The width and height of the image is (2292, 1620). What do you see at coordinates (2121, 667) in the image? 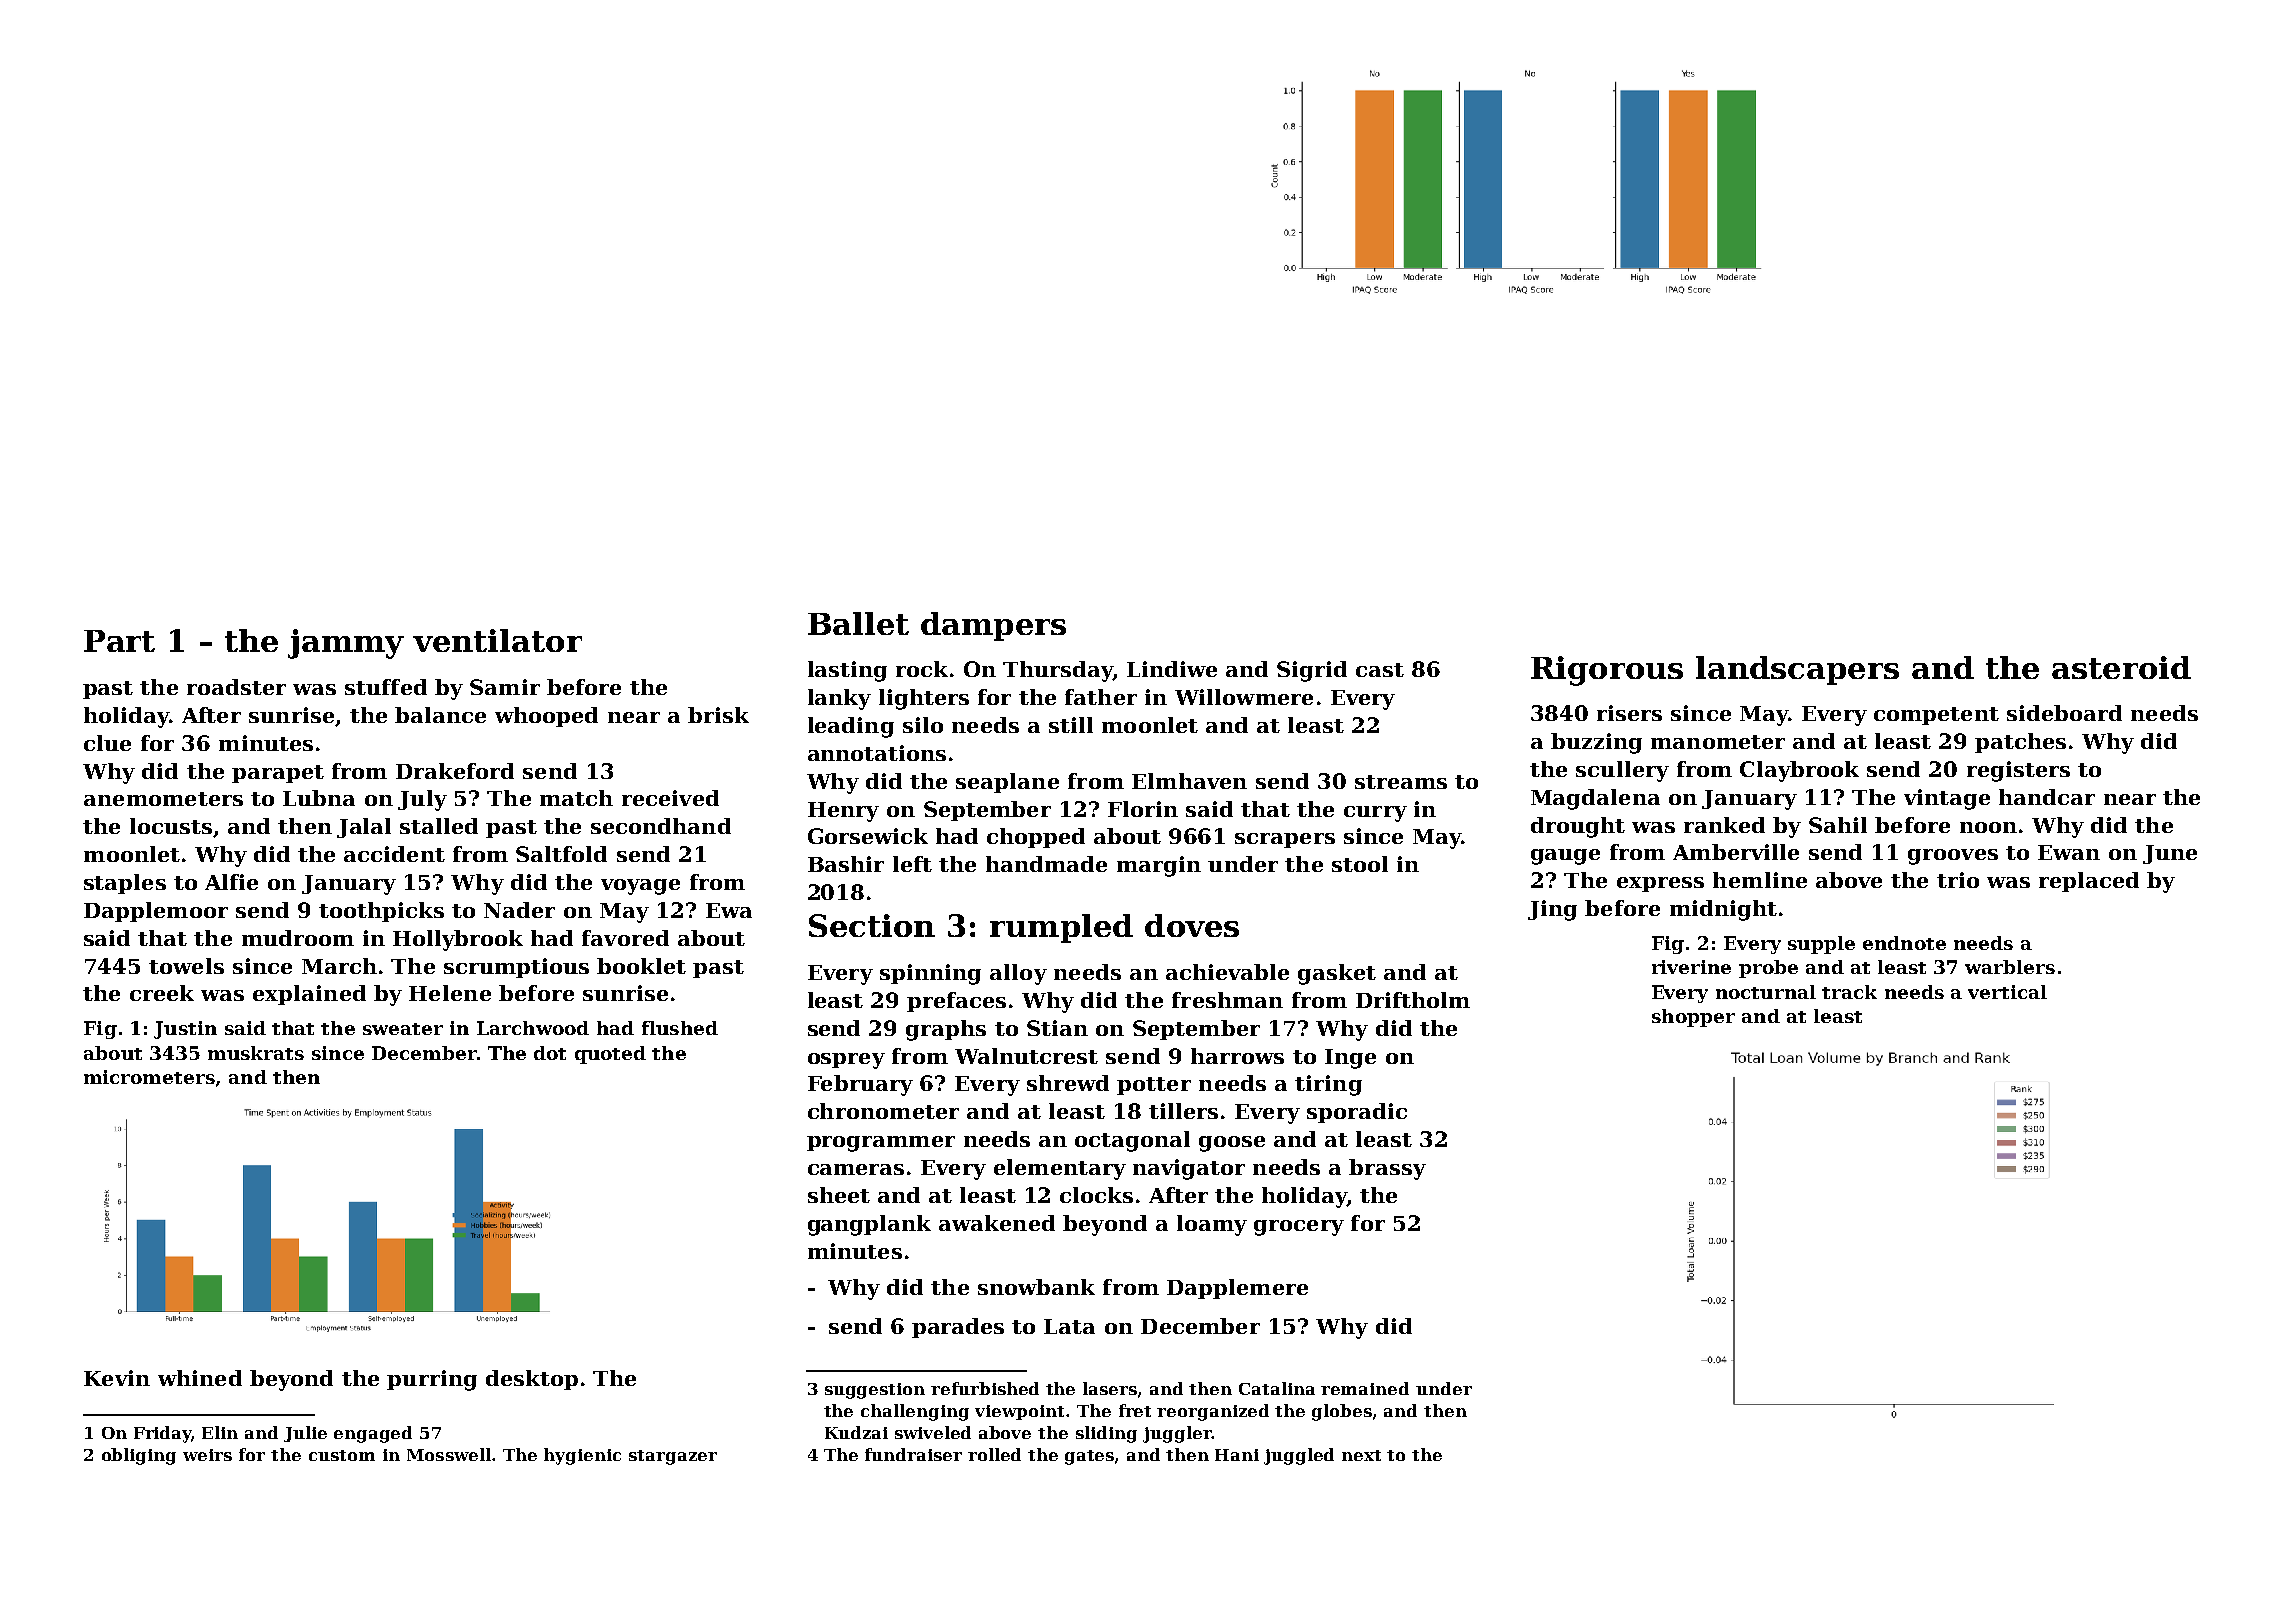
I see `asteroid` at bounding box center [2121, 667].
